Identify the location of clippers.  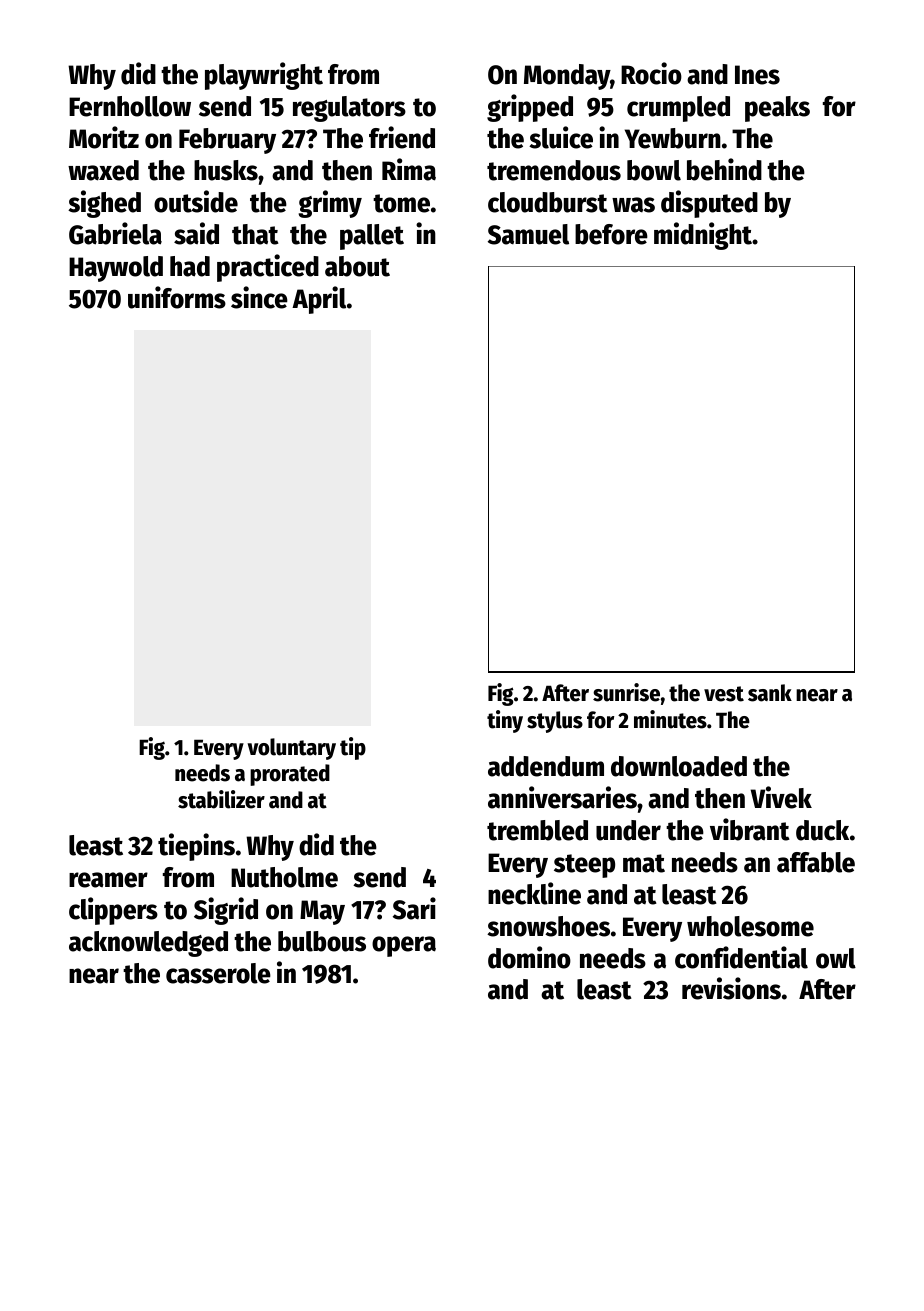
(113, 911).
